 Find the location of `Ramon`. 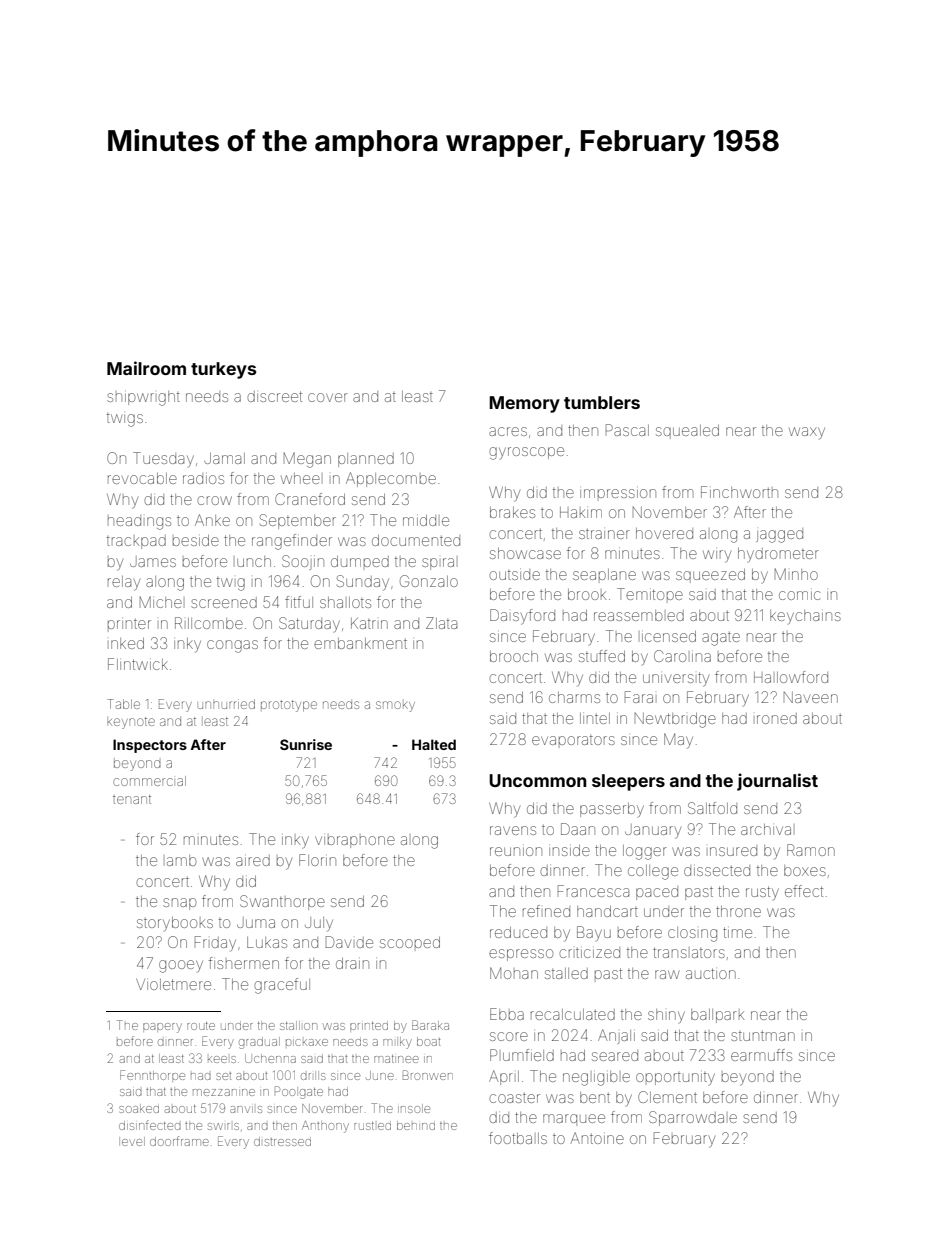

Ramon is located at coordinates (811, 850).
